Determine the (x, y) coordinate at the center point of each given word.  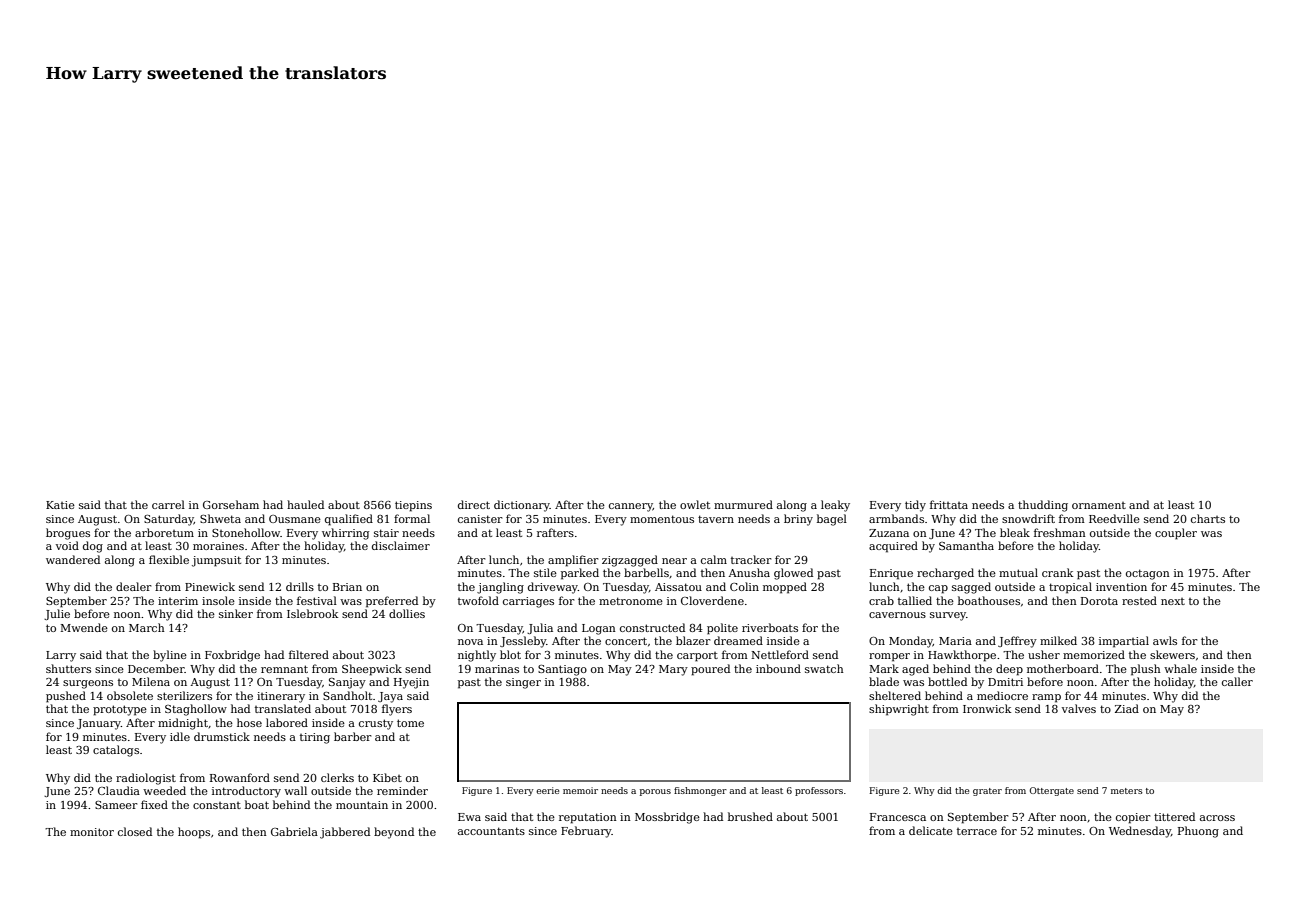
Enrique (891, 574)
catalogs (116, 751)
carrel (168, 504)
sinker (236, 613)
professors (819, 791)
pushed (66, 697)
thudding (1043, 506)
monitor (92, 832)
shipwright (899, 710)
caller (1237, 681)
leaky (835, 506)
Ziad (1127, 708)
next (1173, 601)
